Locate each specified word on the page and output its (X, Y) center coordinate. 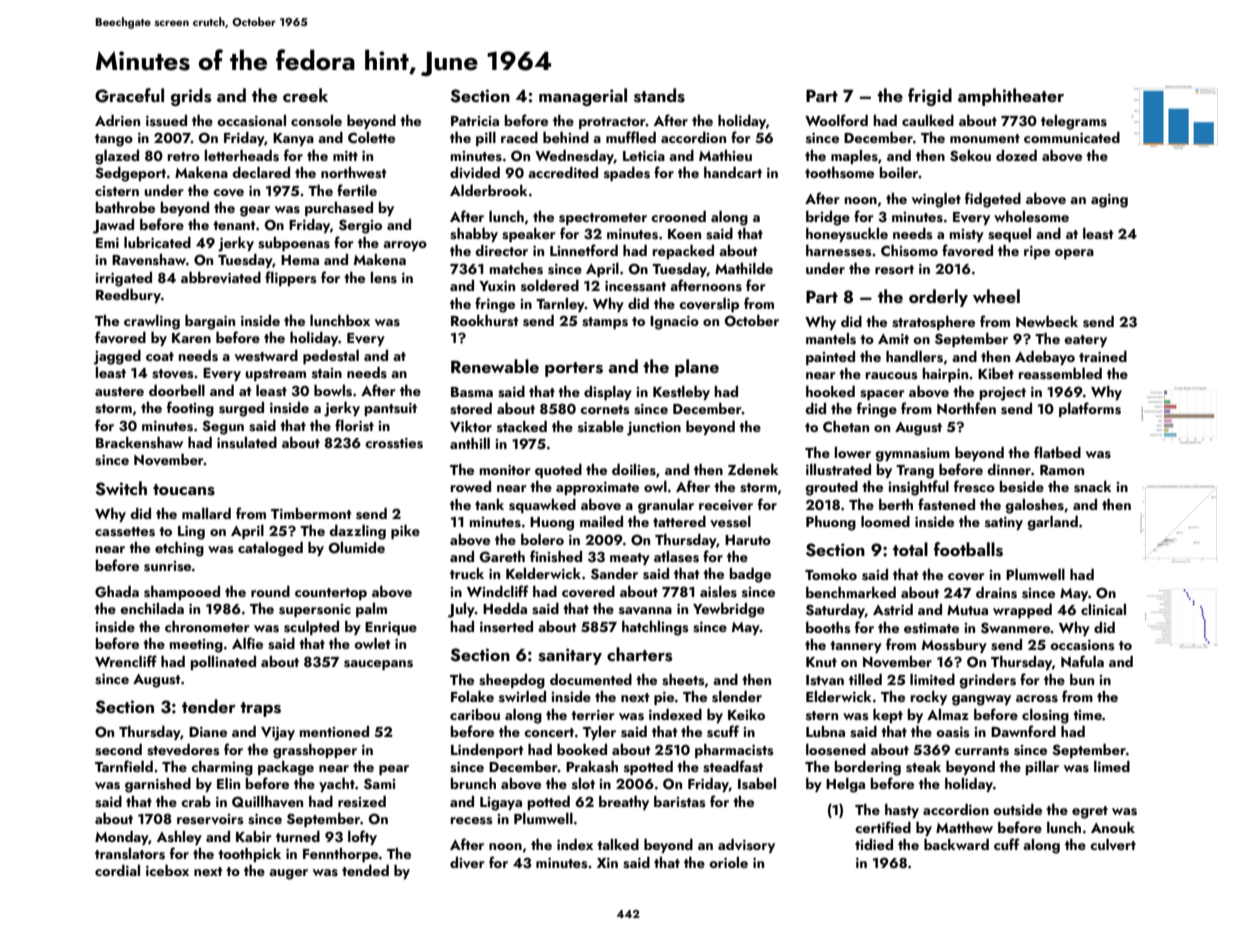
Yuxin (497, 286)
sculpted (311, 628)
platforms (1090, 409)
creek (305, 95)
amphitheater (1011, 97)
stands (659, 95)
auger (288, 874)
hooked (830, 391)
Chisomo (909, 251)
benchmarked (851, 592)
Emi (107, 243)
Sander (614, 574)
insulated (247, 443)
